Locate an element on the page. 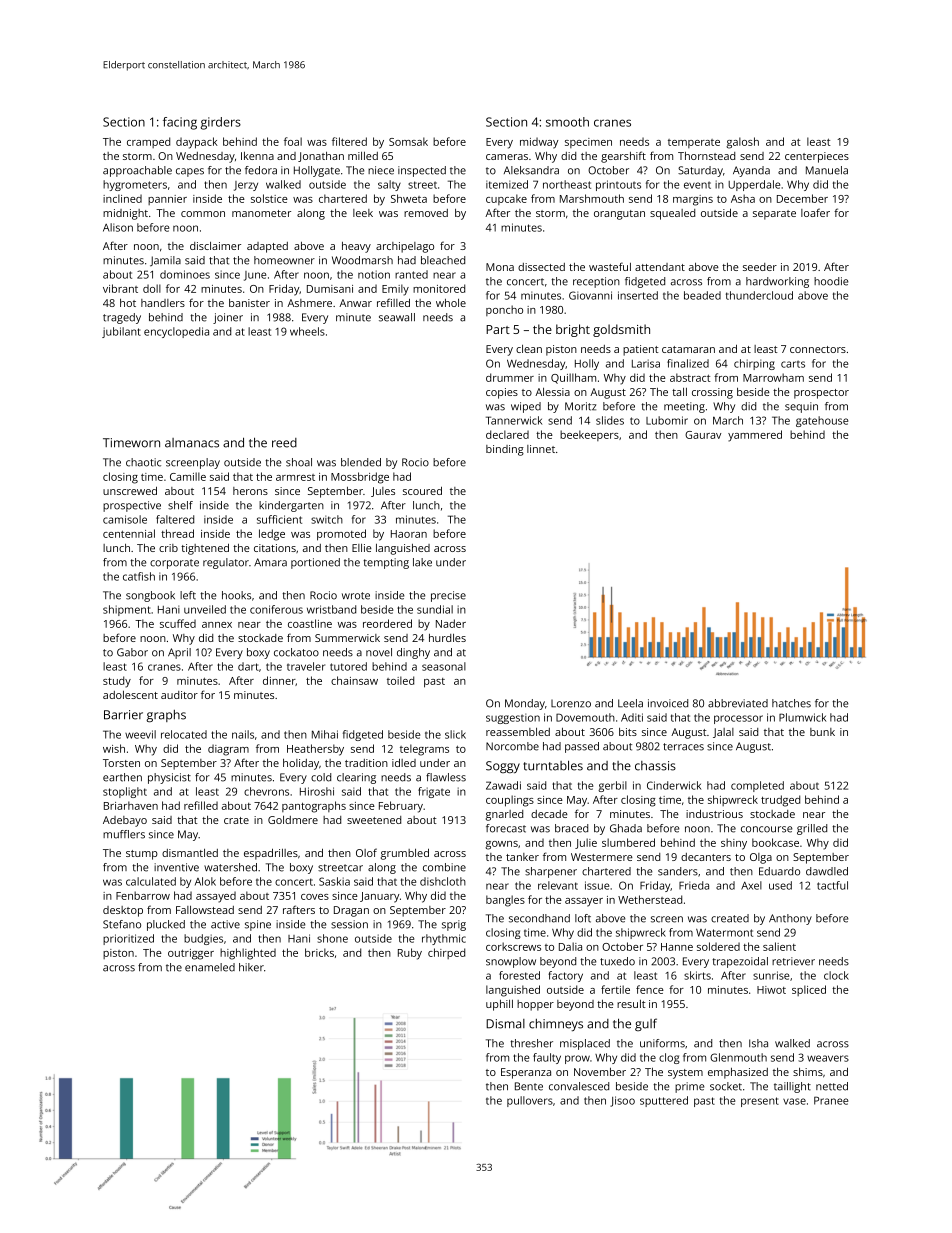  Haoran is located at coordinates (409, 534).
